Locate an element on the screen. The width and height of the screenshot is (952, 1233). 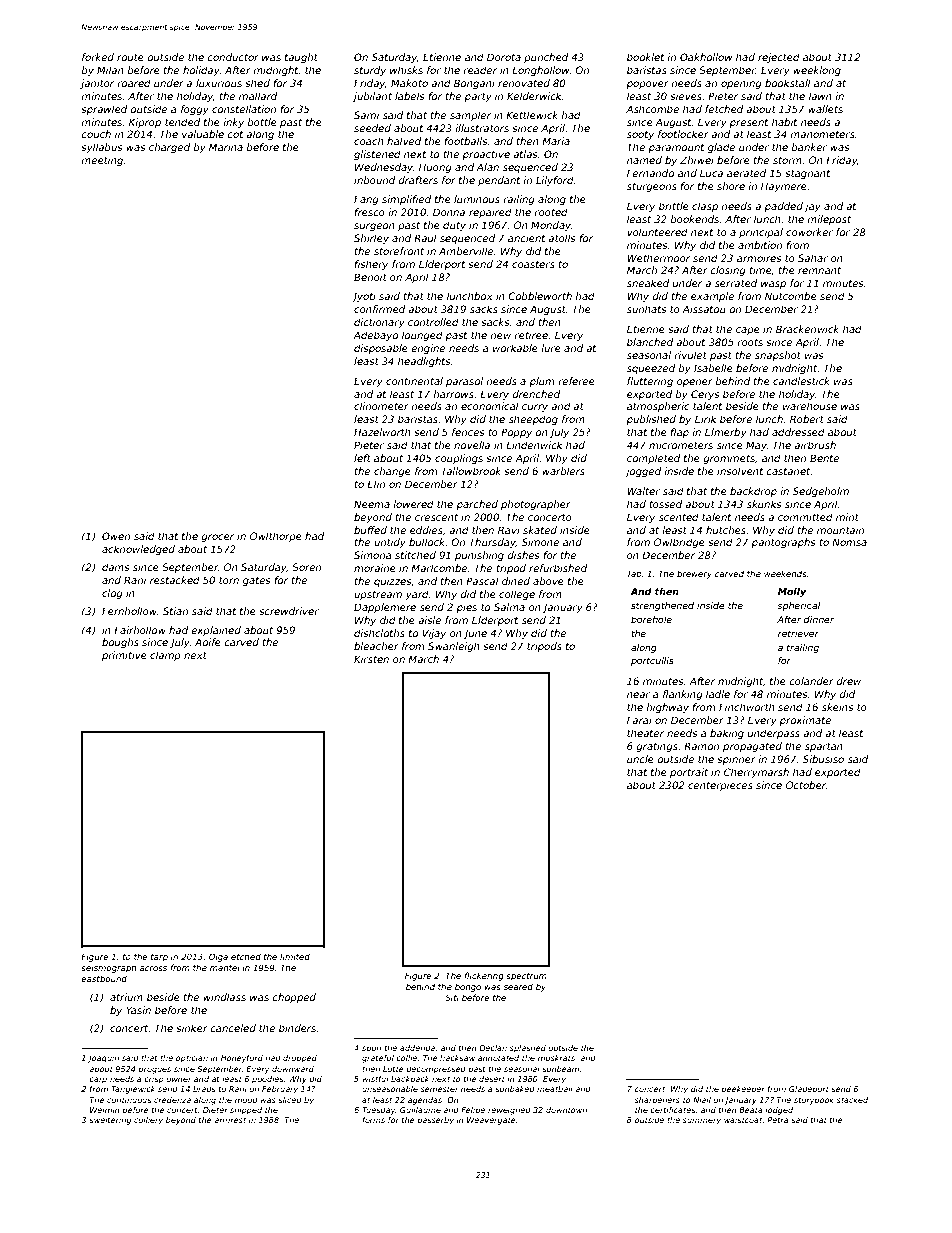
closing is located at coordinates (728, 271).
